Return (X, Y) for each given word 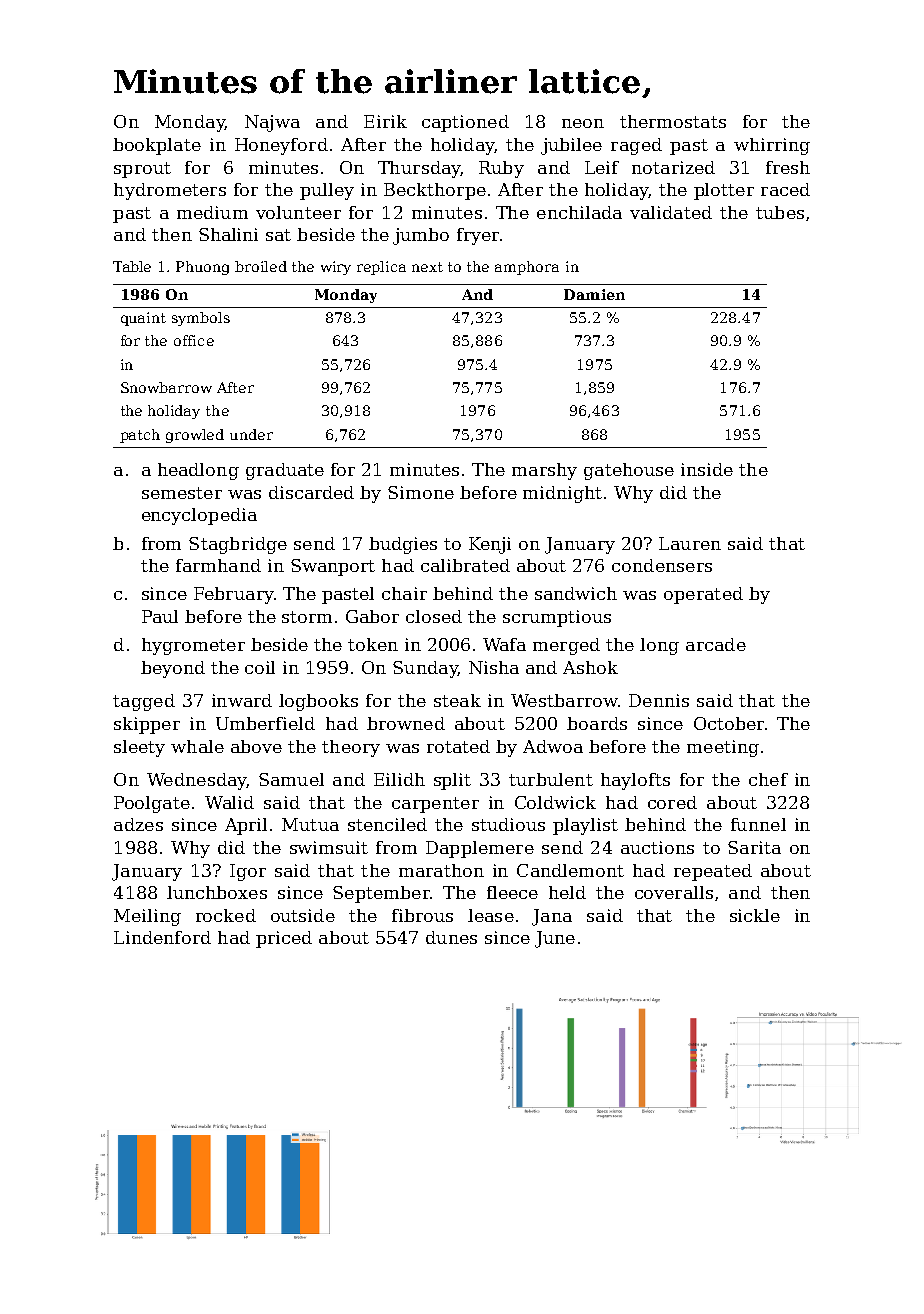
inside (707, 469)
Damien (594, 294)
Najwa (272, 123)
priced (284, 939)
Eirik (385, 121)
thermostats (673, 121)
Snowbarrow (166, 387)
